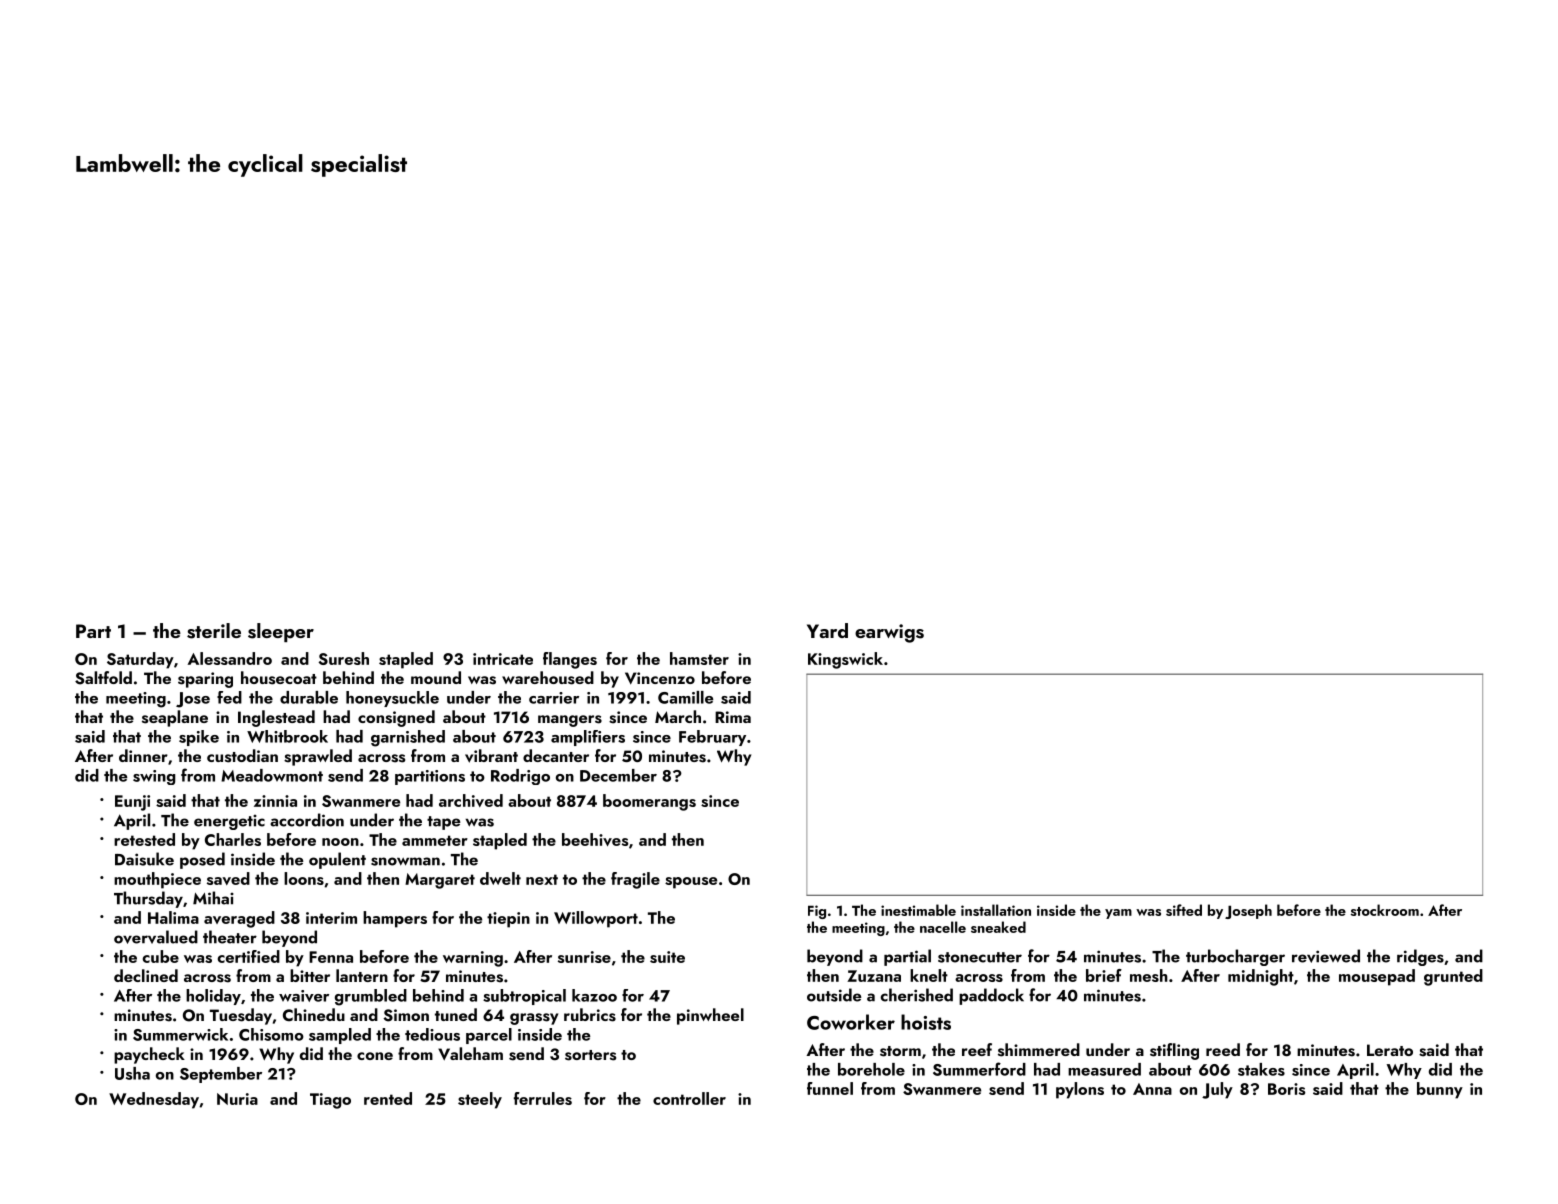  Describe the element at coordinates (149, 1055) in the screenshot. I see `paycheck` at that location.
